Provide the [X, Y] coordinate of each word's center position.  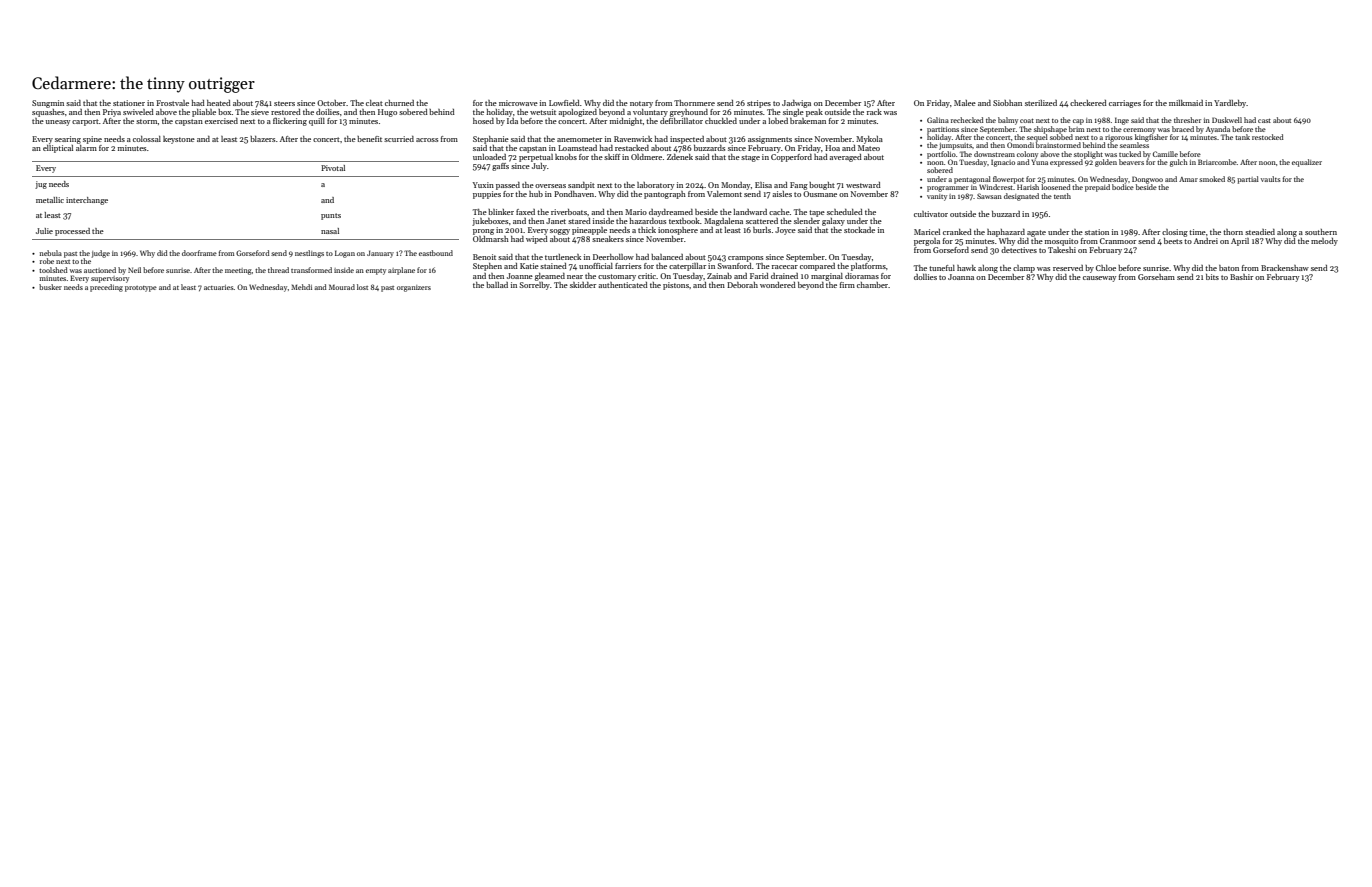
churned [399, 103]
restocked [1268, 137]
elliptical [58, 149]
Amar [1188, 179]
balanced [667, 257]
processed [72, 232]
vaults [1270, 179]
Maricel [927, 232]
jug [41, 185]
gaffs [500, 167]
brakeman [808, 121]
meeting [238, 271]
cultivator [931, 214]
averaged [845, 158]
